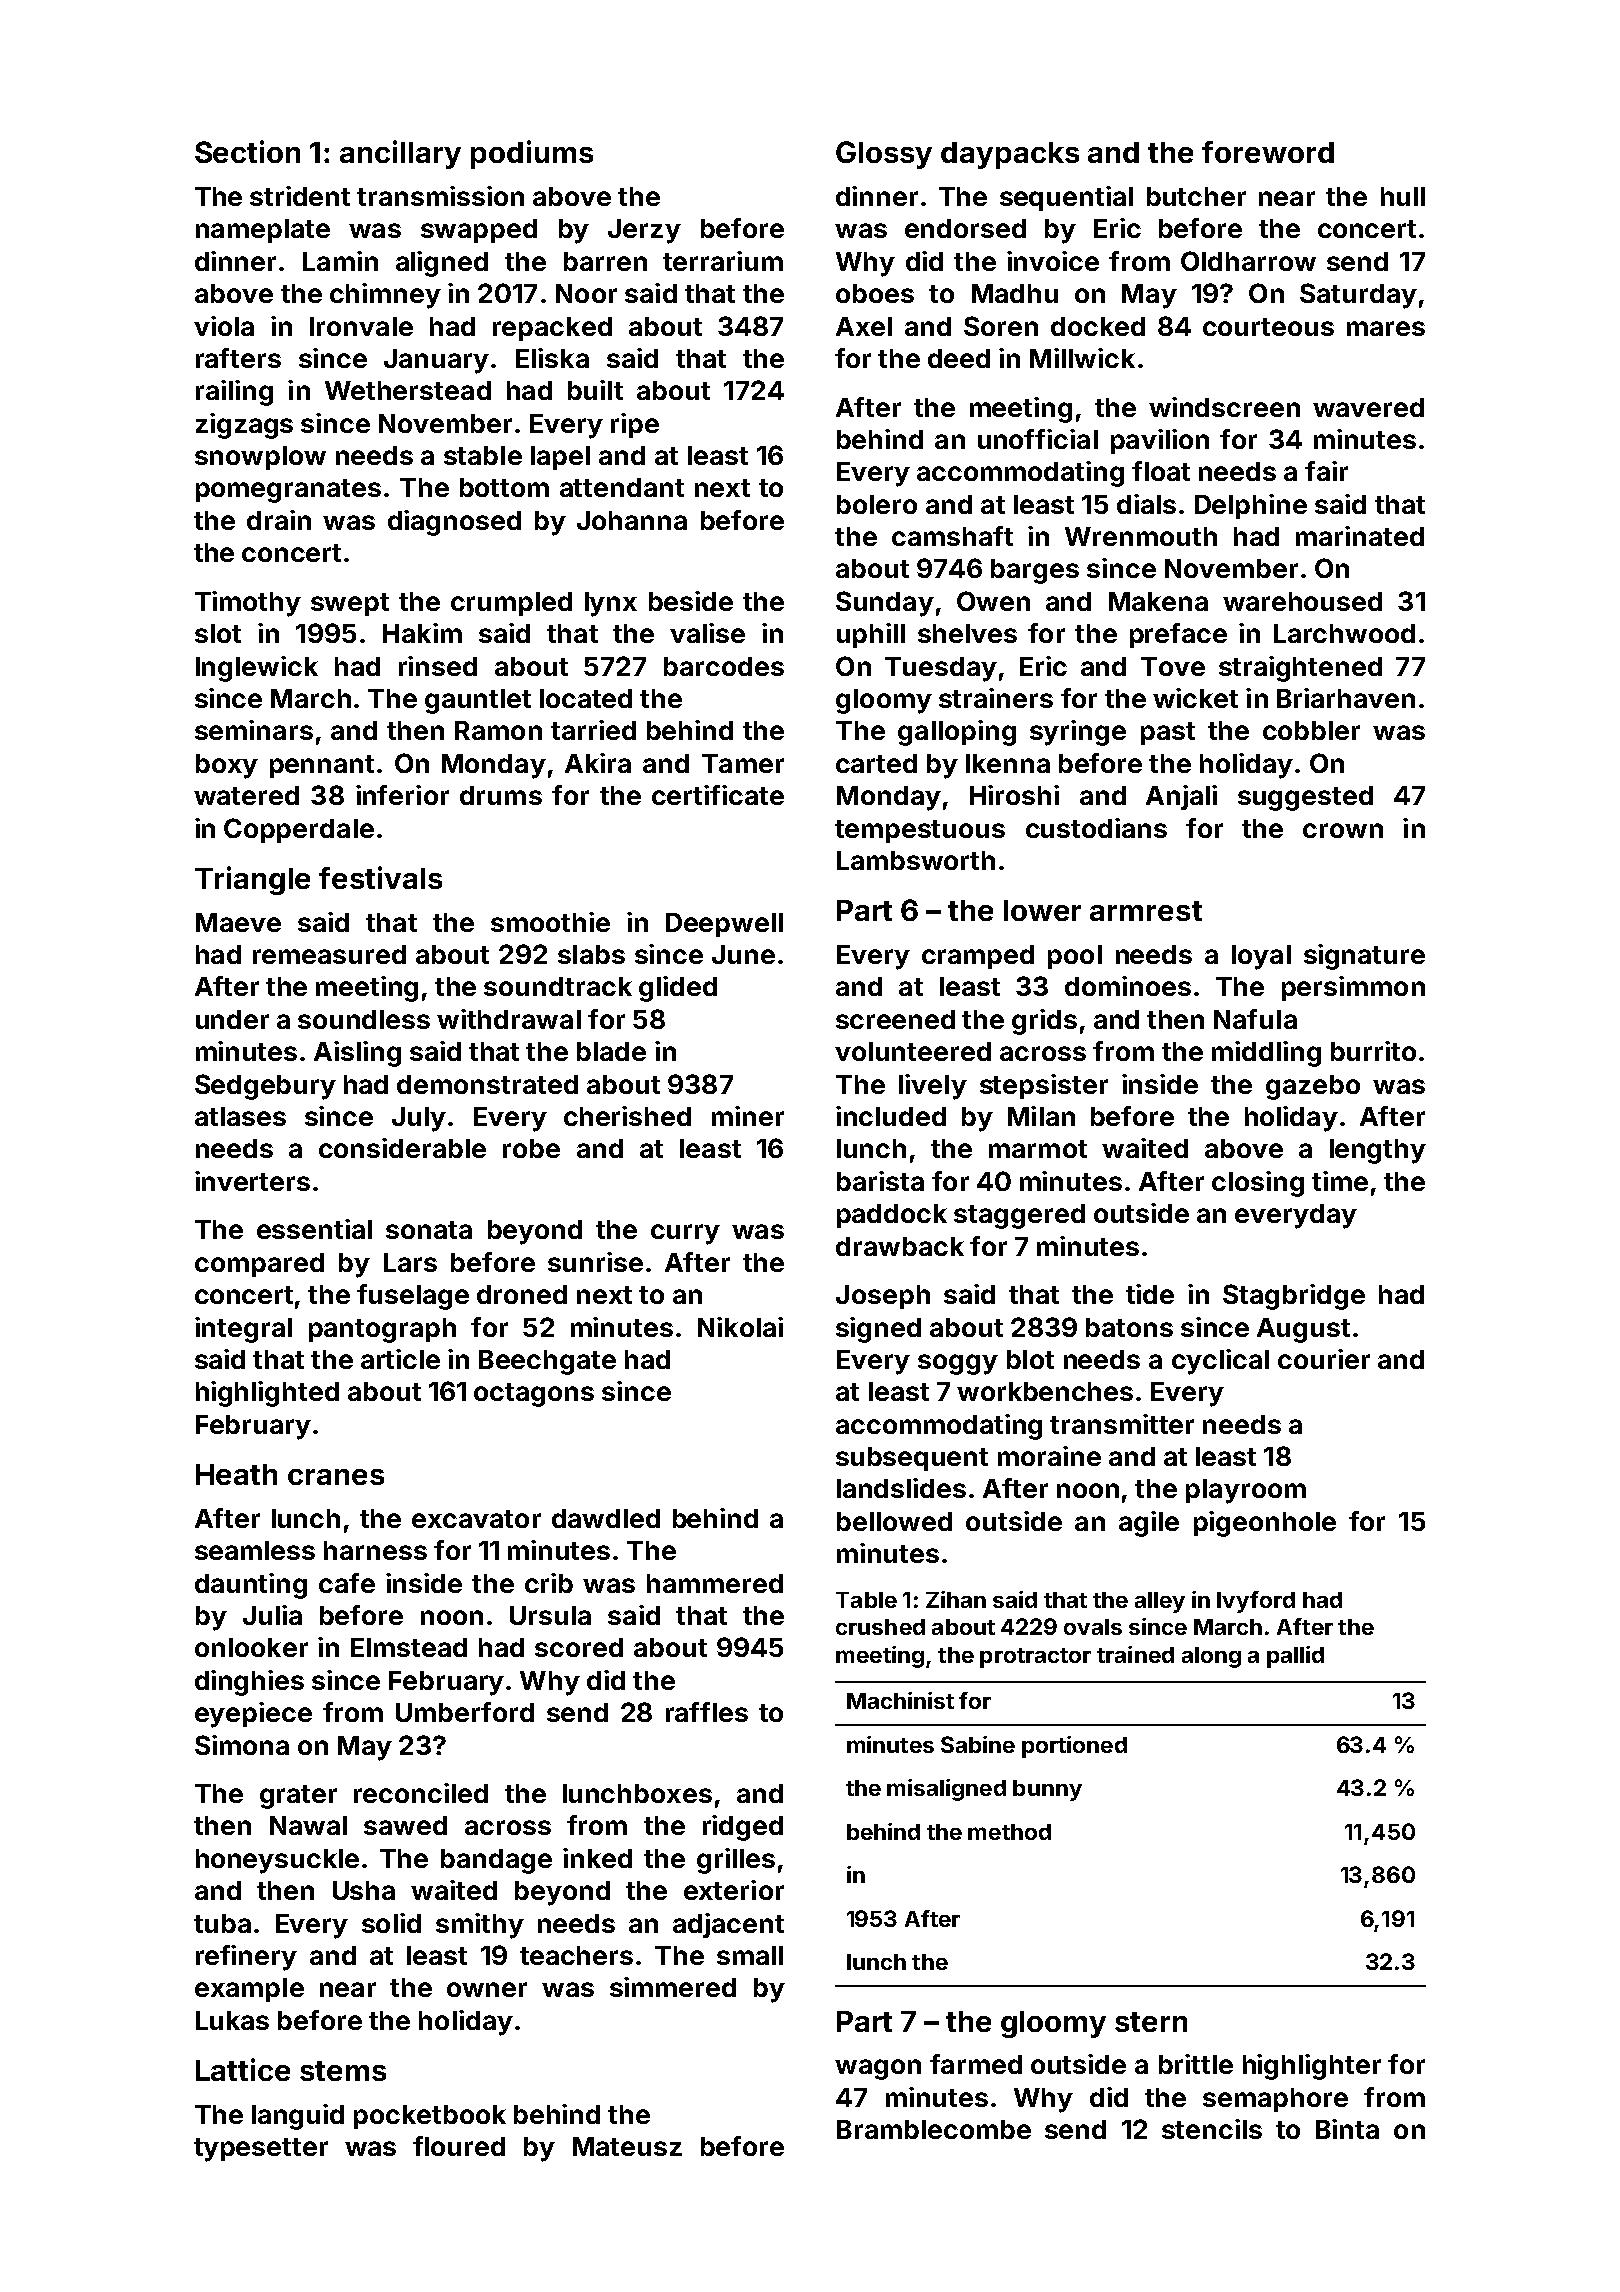 Image resolution: width=1620 pixels, height=2292 pixels. Describe the element at coordinates (875, 293) in the image. I see `oboes` at that location.
